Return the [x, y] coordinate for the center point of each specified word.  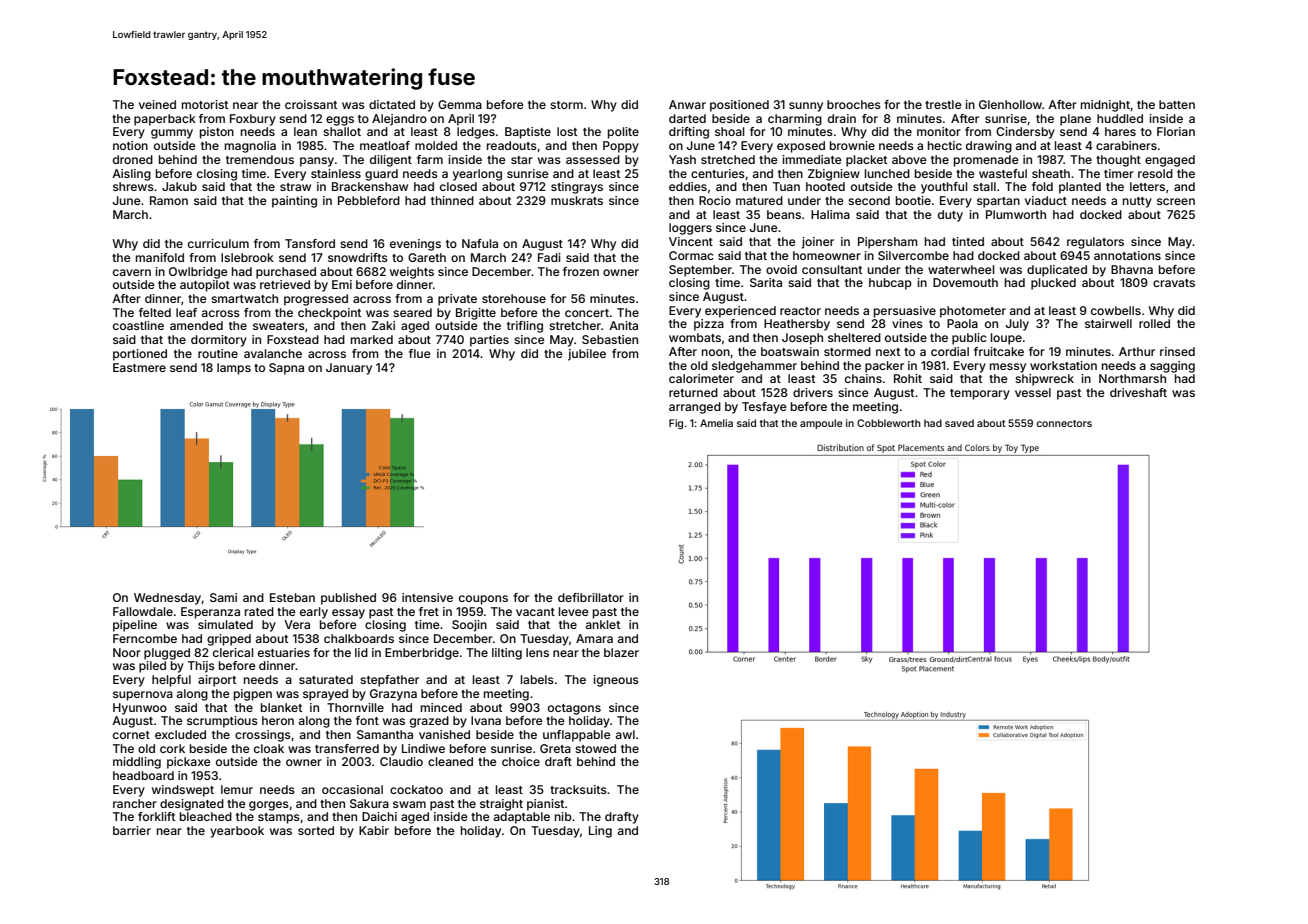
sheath [1051, 173]
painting [294, 202]
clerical [233, 652]
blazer [621, 652]
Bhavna [1132, 269]
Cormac [691, 255]
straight [501, 805]
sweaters [279, 326]
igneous [616, 681]
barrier [132, 830]
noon [716, 352]
